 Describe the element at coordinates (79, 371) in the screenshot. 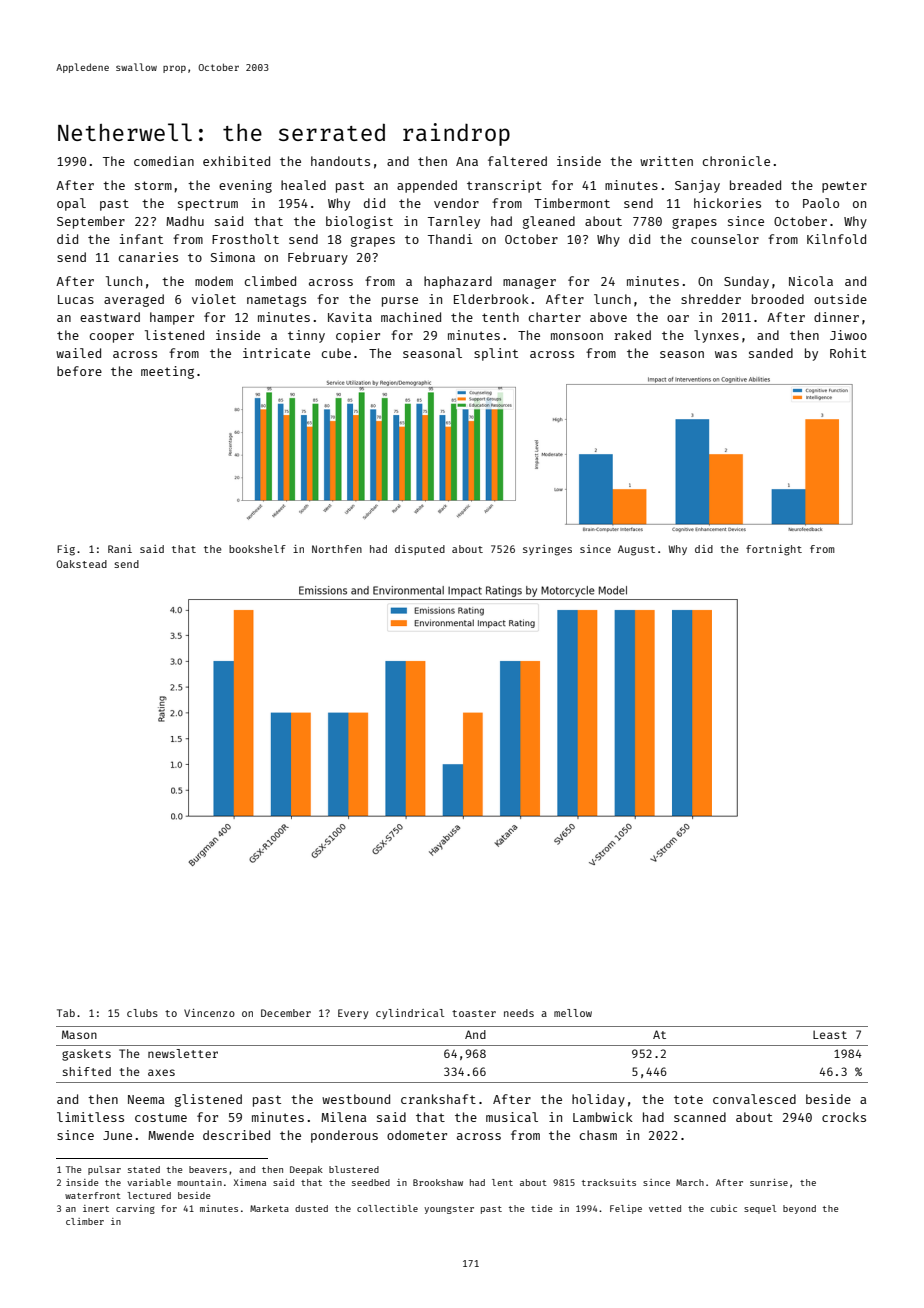

I see `before` at that location.
